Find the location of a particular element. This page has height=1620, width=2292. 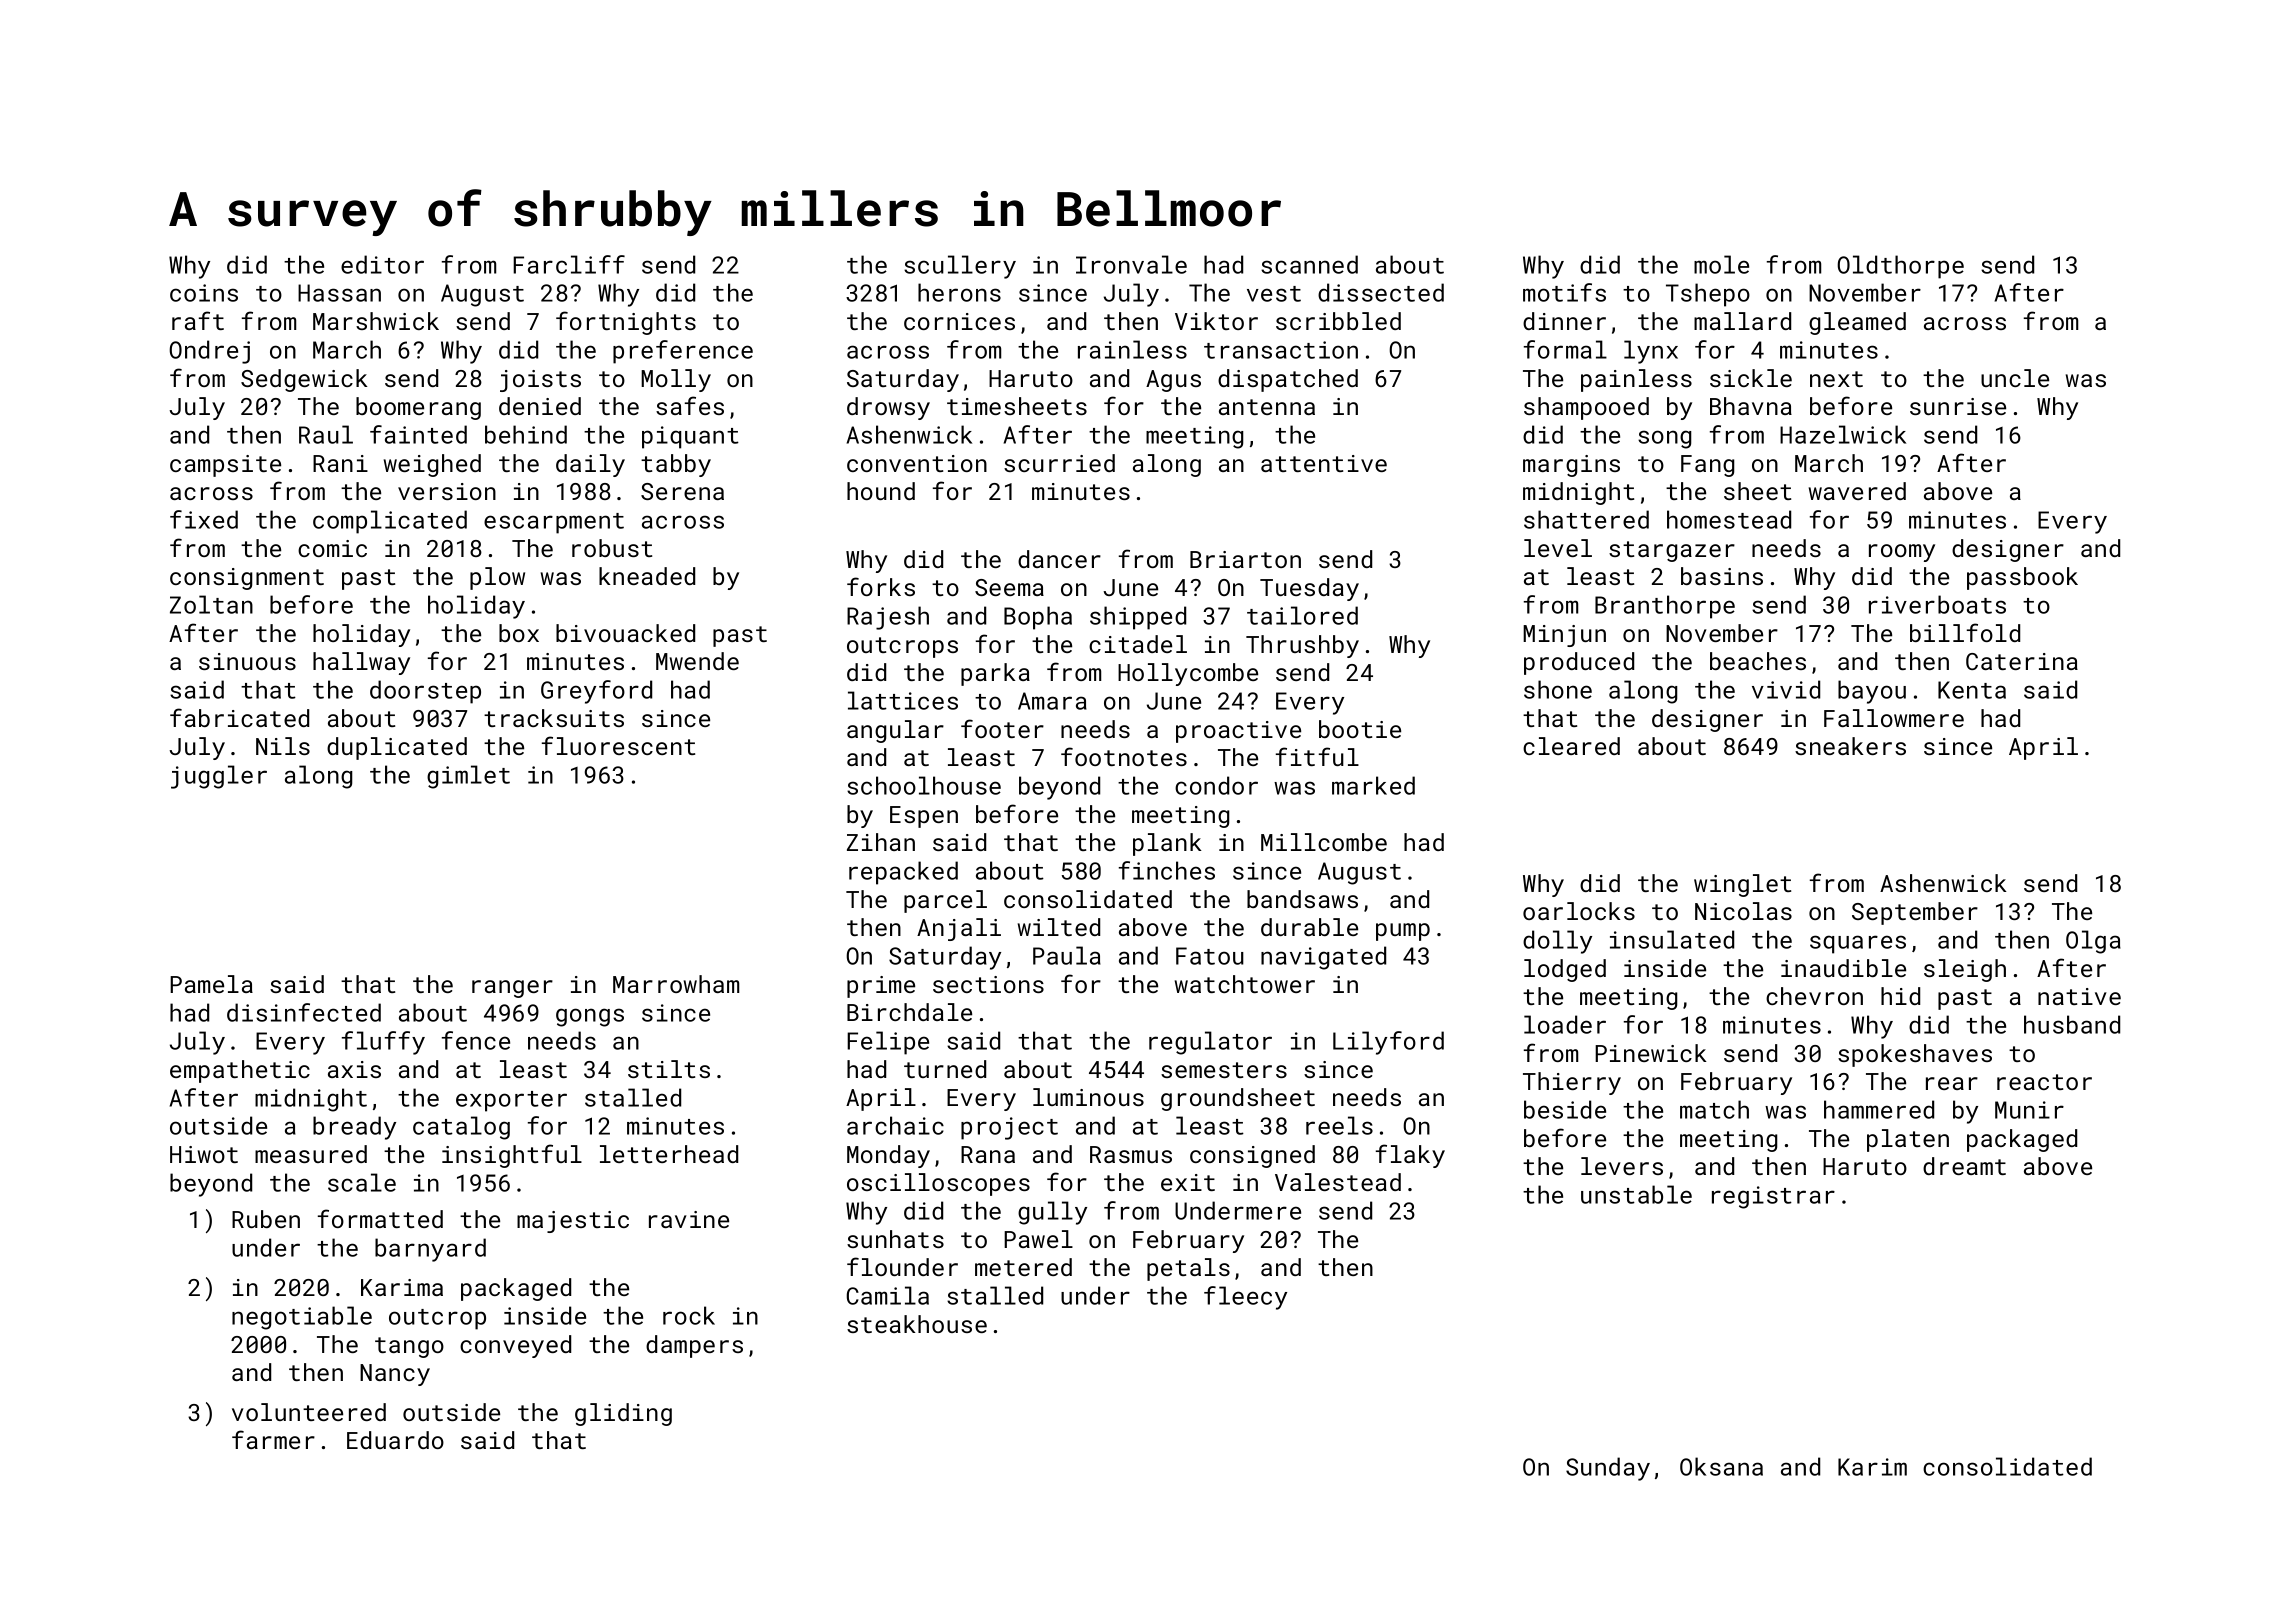

Birchdale is located at coordinates (909, 1012).
